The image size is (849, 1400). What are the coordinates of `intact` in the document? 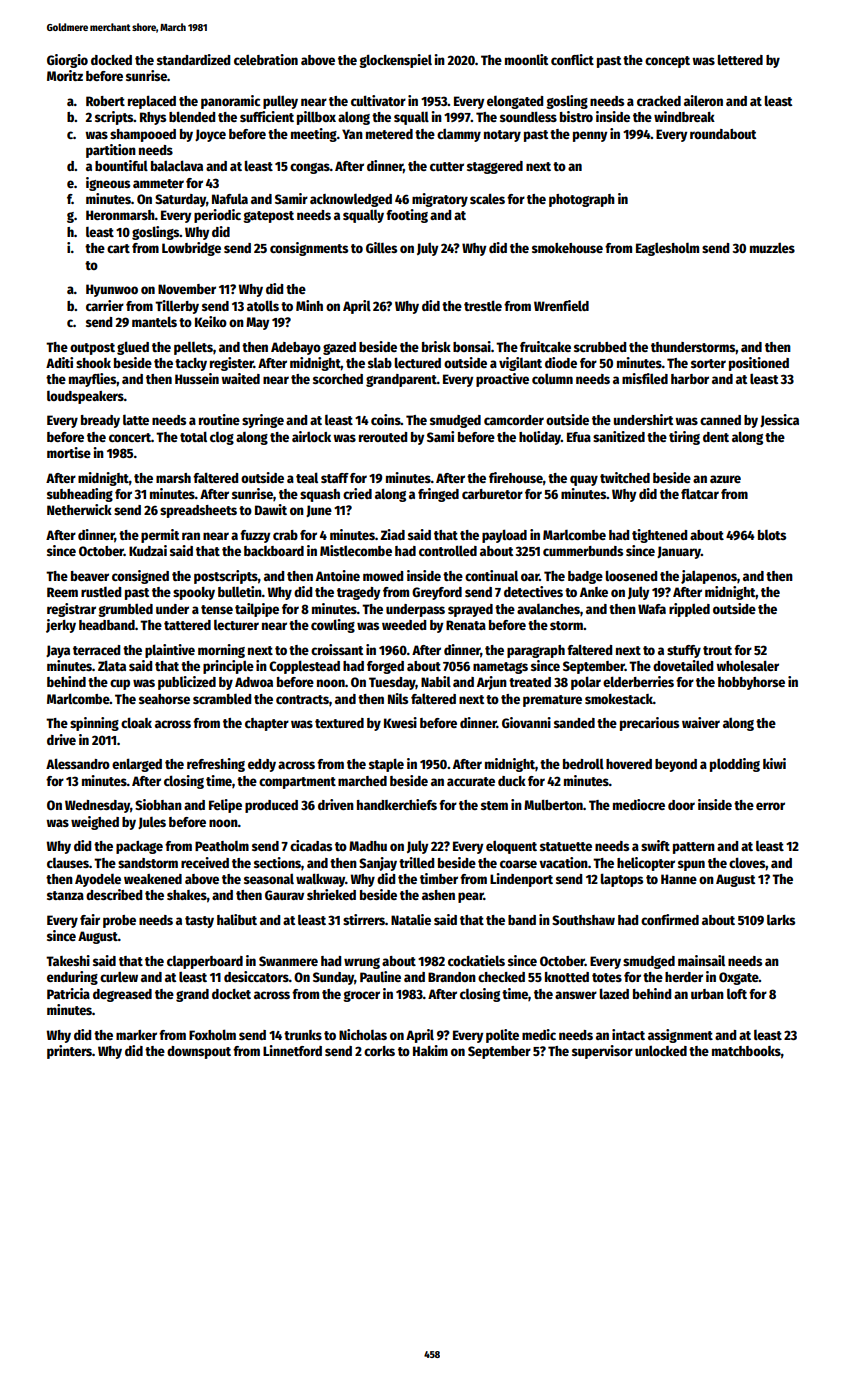 It's located at (628, 1034).
